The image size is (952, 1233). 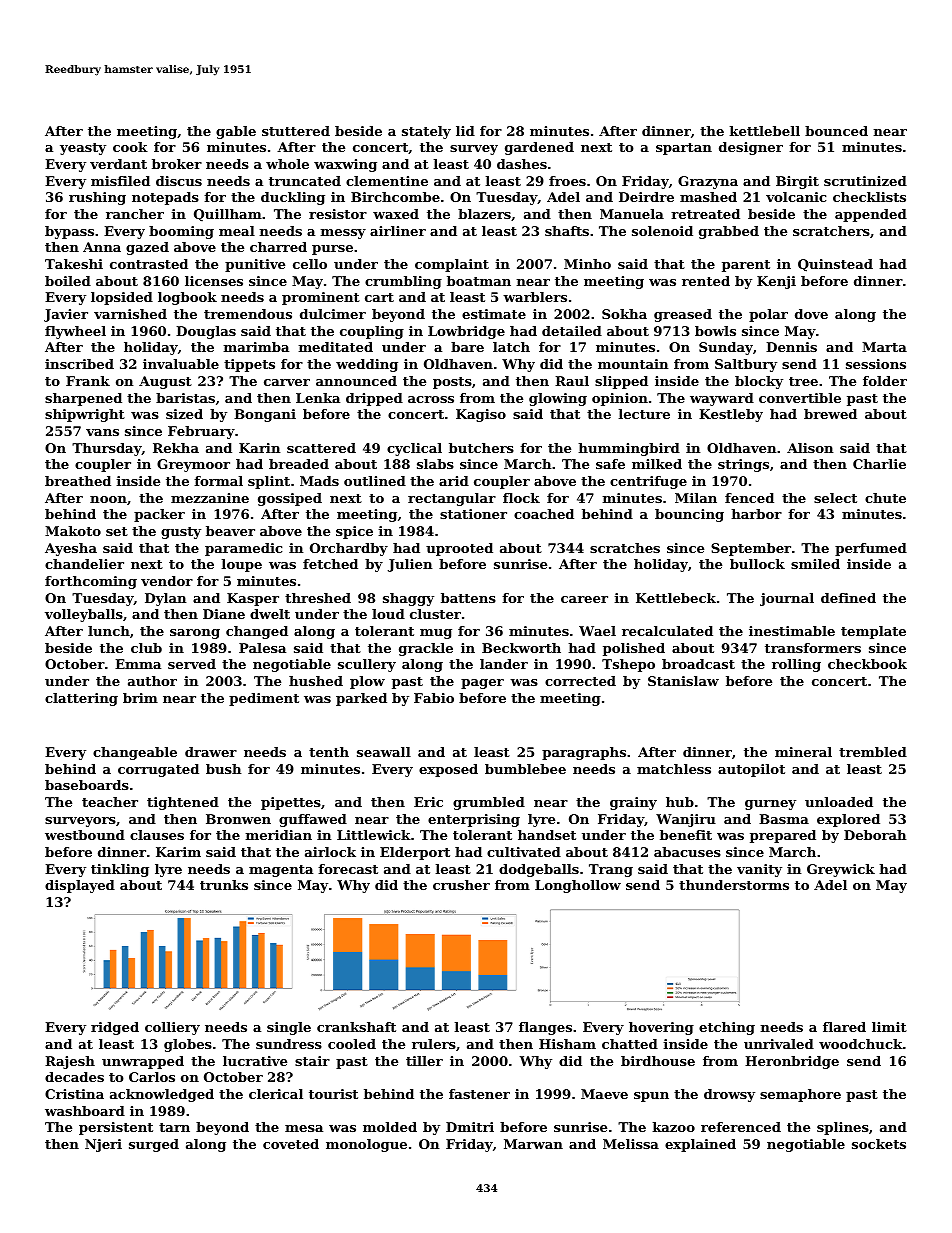 What do you see at coordinates (632, 214) in the image?
I see `Manuela` at bounding box center [632, 214].
